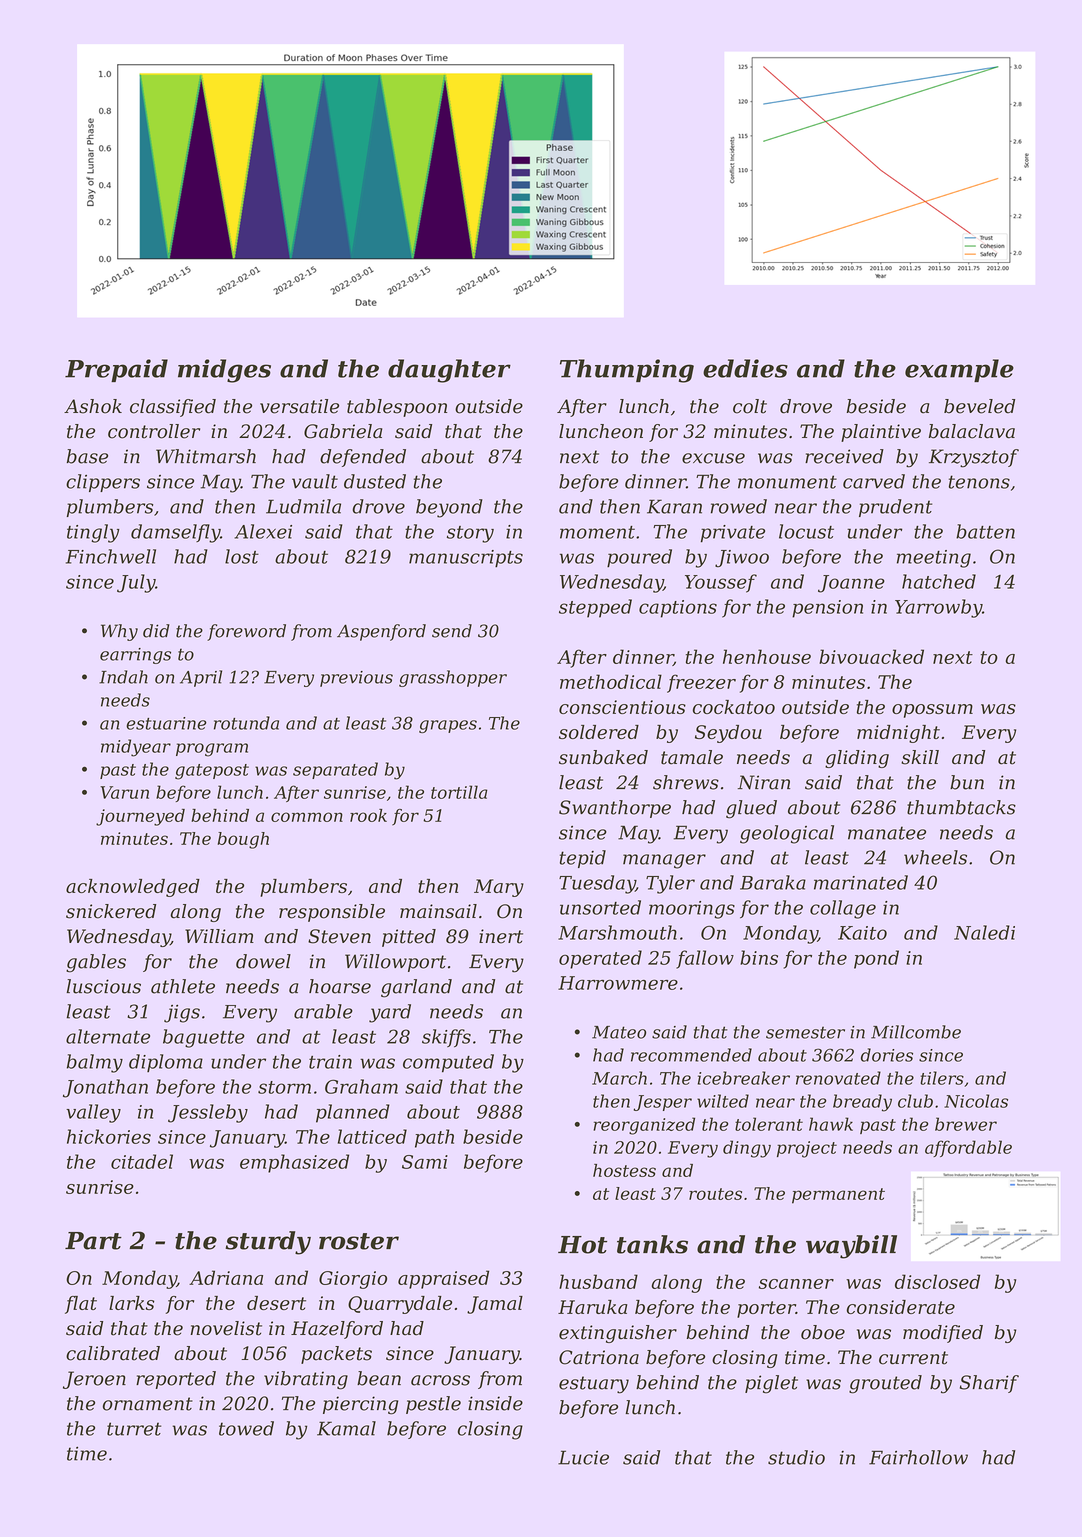 The image size is (1082, 1537). Describe the element at coordinates (691, 1055) in the page. I see `recommended` at that location.
